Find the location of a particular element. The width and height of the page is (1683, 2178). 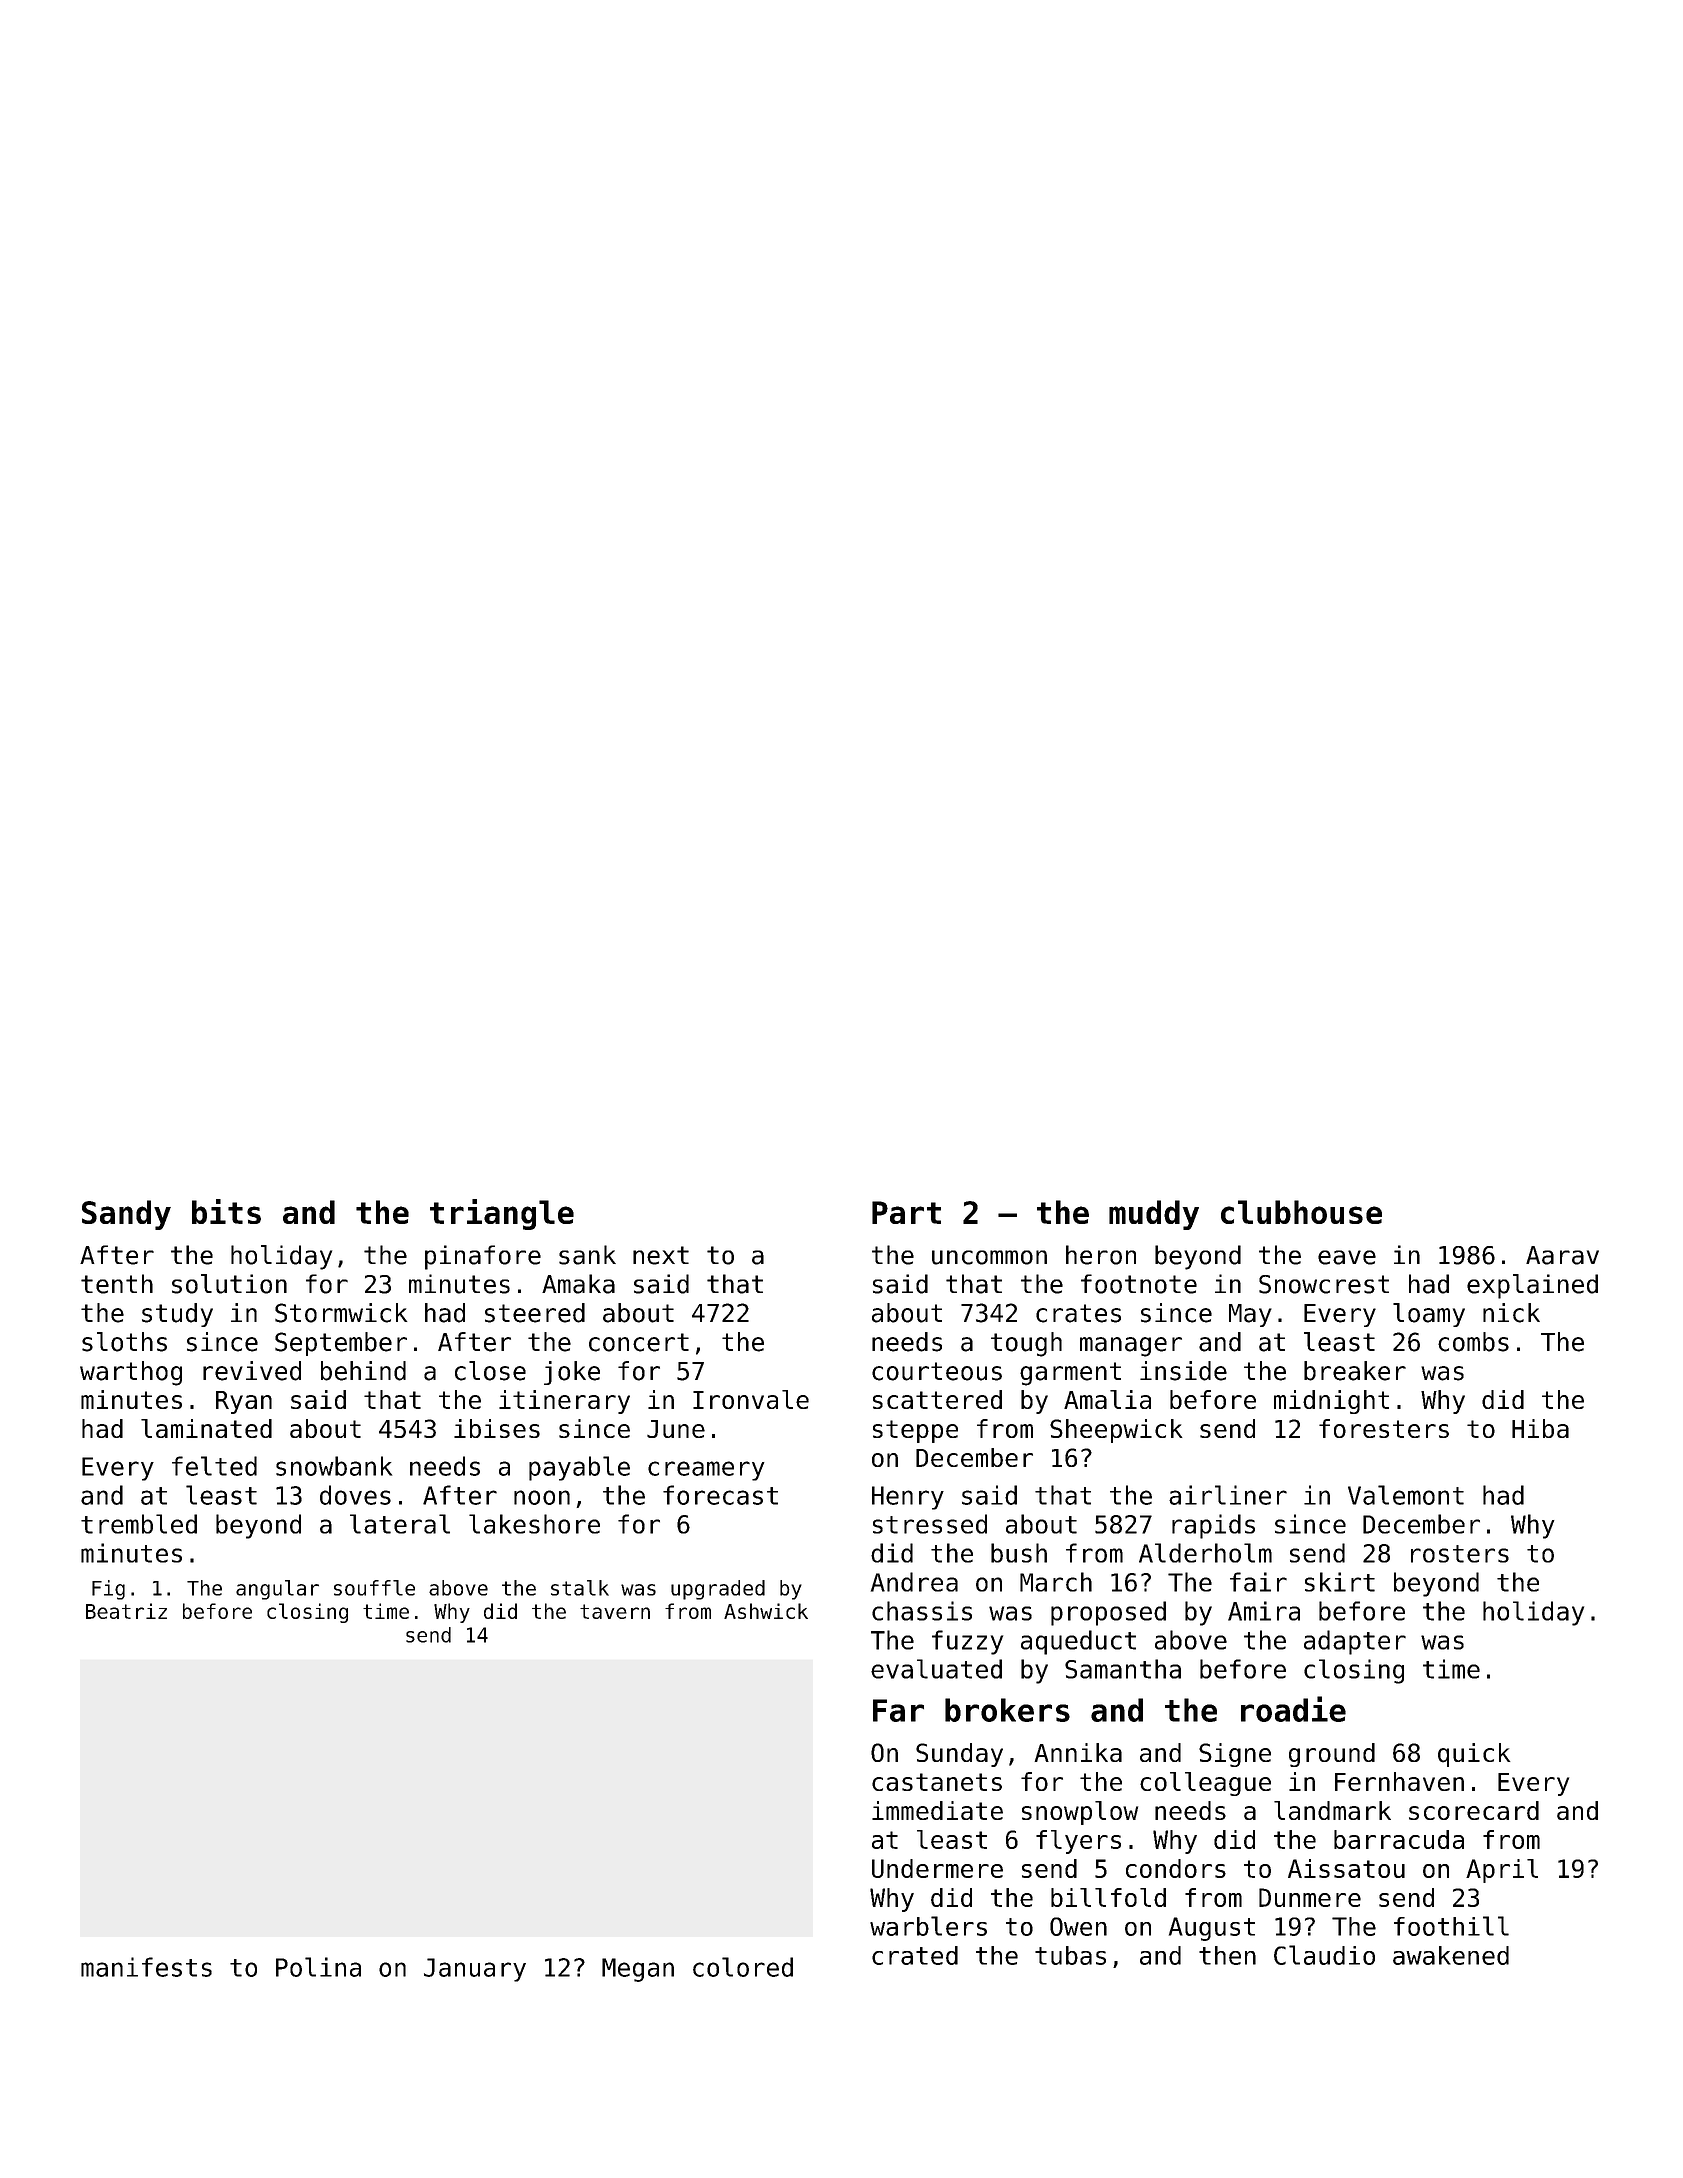

eave is located at coordinates (1347, 1257).
